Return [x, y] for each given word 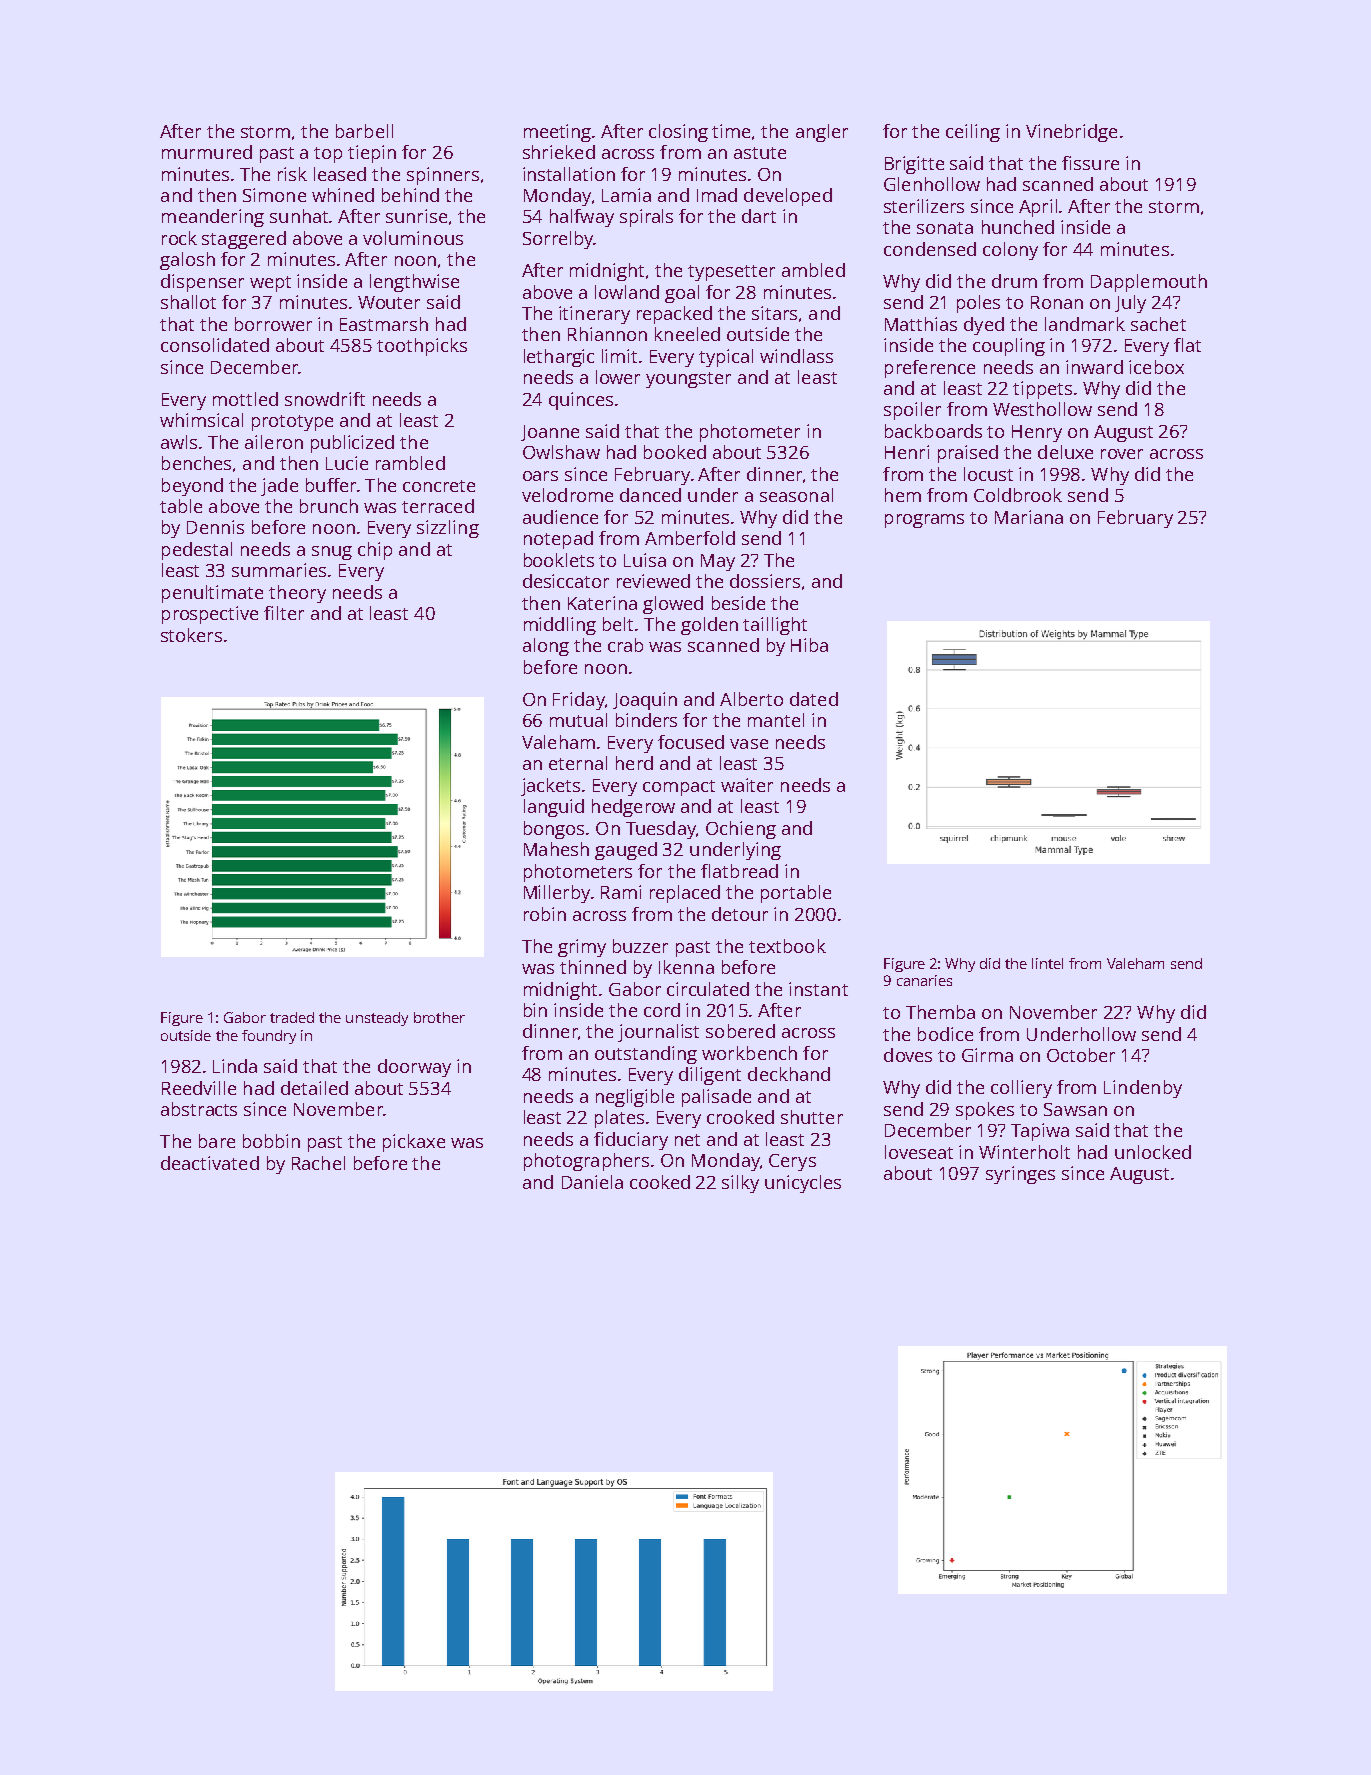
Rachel [318, 1163]
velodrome [567, 495]
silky [740, 1184]
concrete [439, 486]
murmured [207, 152]
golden [709, 626]
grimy [582, 948]
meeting [558, 133]
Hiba [809, 645]
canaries [924, 980]
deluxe [1065, 452]
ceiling [973, 133]
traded [292, 1017]
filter [284, 613]
